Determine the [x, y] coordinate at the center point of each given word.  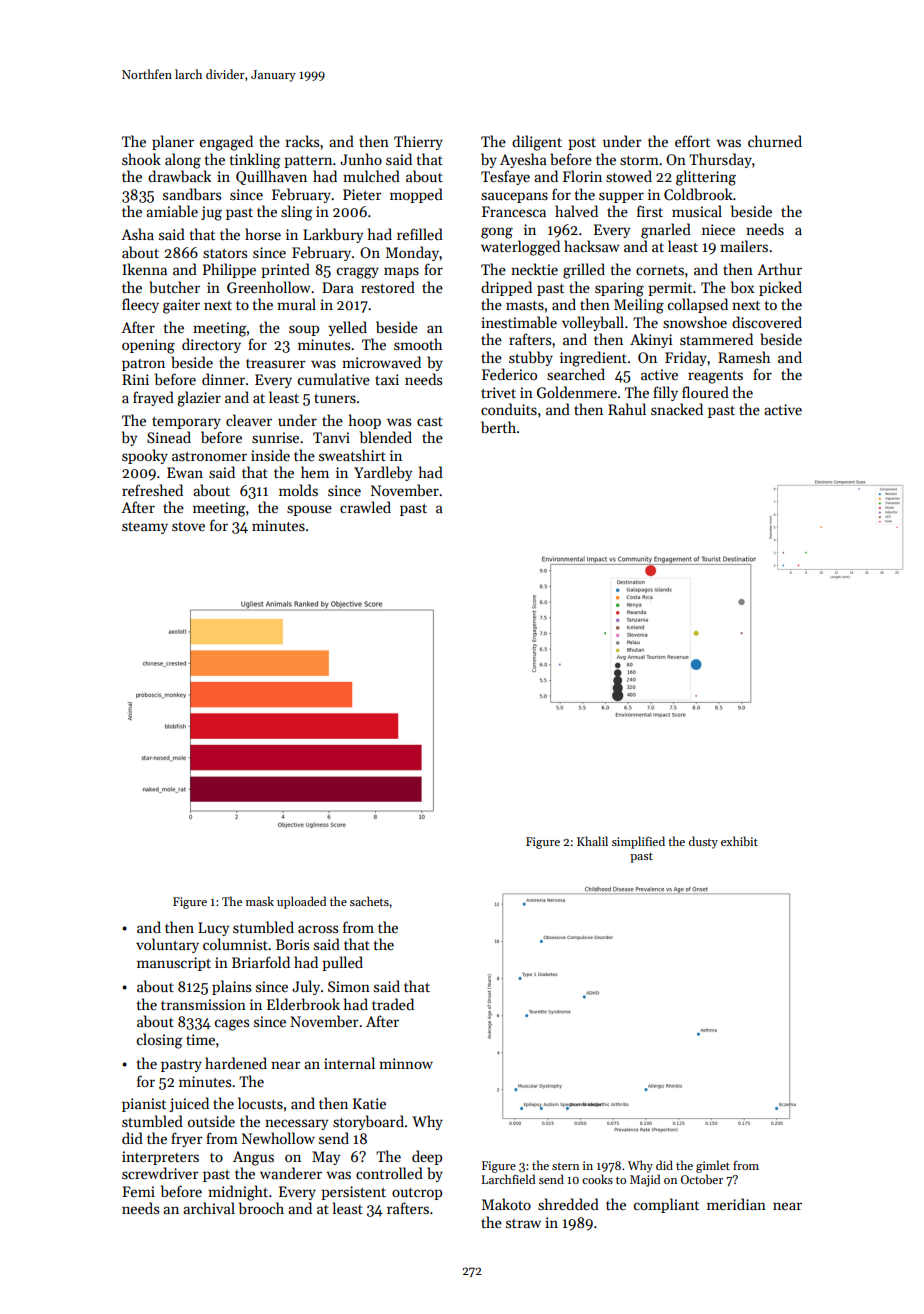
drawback [179, 176]
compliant [666, 1205]
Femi [138, 1191]
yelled [347, 328]
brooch [261, 1208]
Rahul [627, 409]
